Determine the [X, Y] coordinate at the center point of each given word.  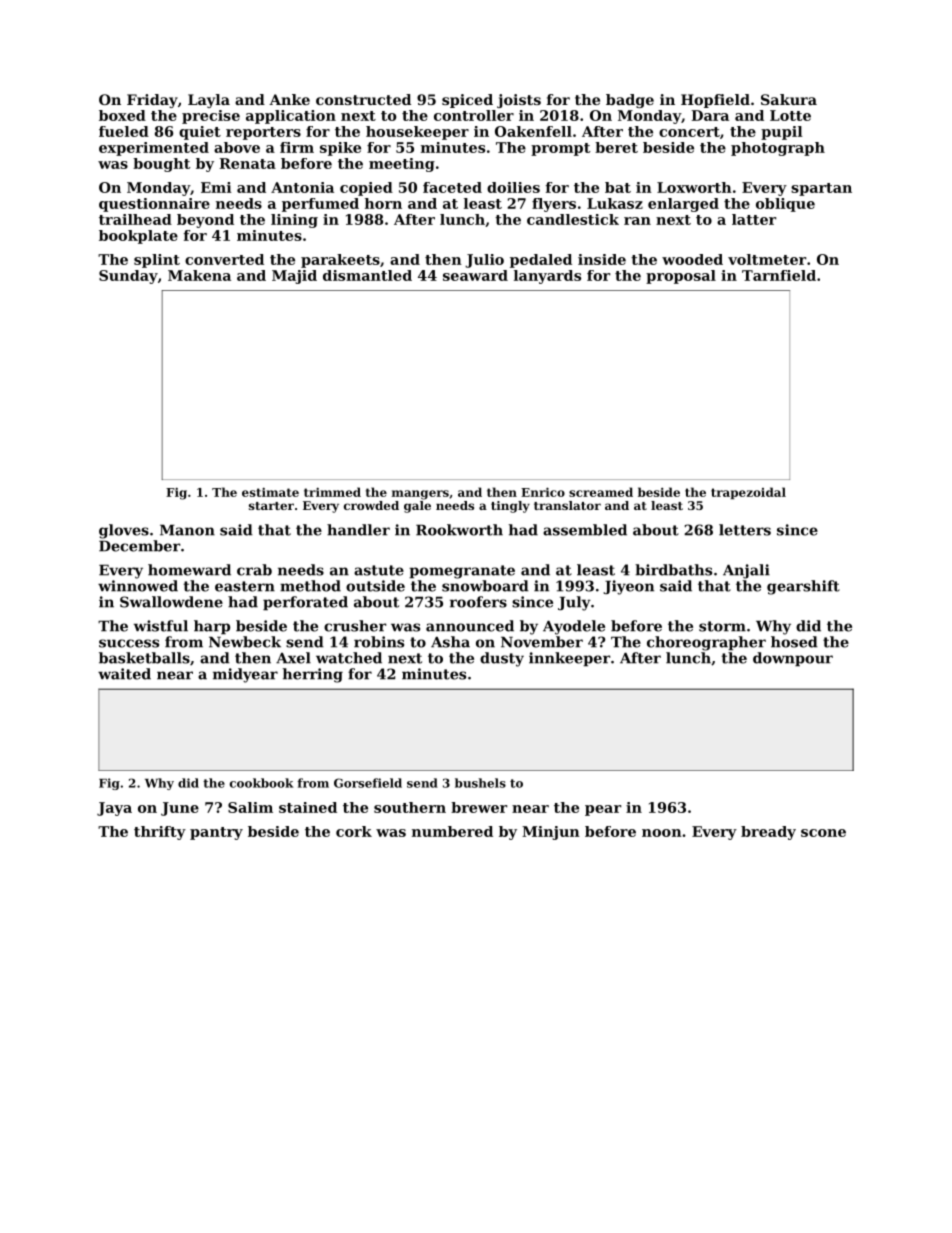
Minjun [551, 833]
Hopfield [715, 101]
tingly [510, 507]
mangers [420, 495]
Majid [294, 277]
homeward [189, 570]
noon [662, 833]
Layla [209, 101]
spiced [467, 101]
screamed [601, 492]
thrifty [160, 833]
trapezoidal [748, 493]
